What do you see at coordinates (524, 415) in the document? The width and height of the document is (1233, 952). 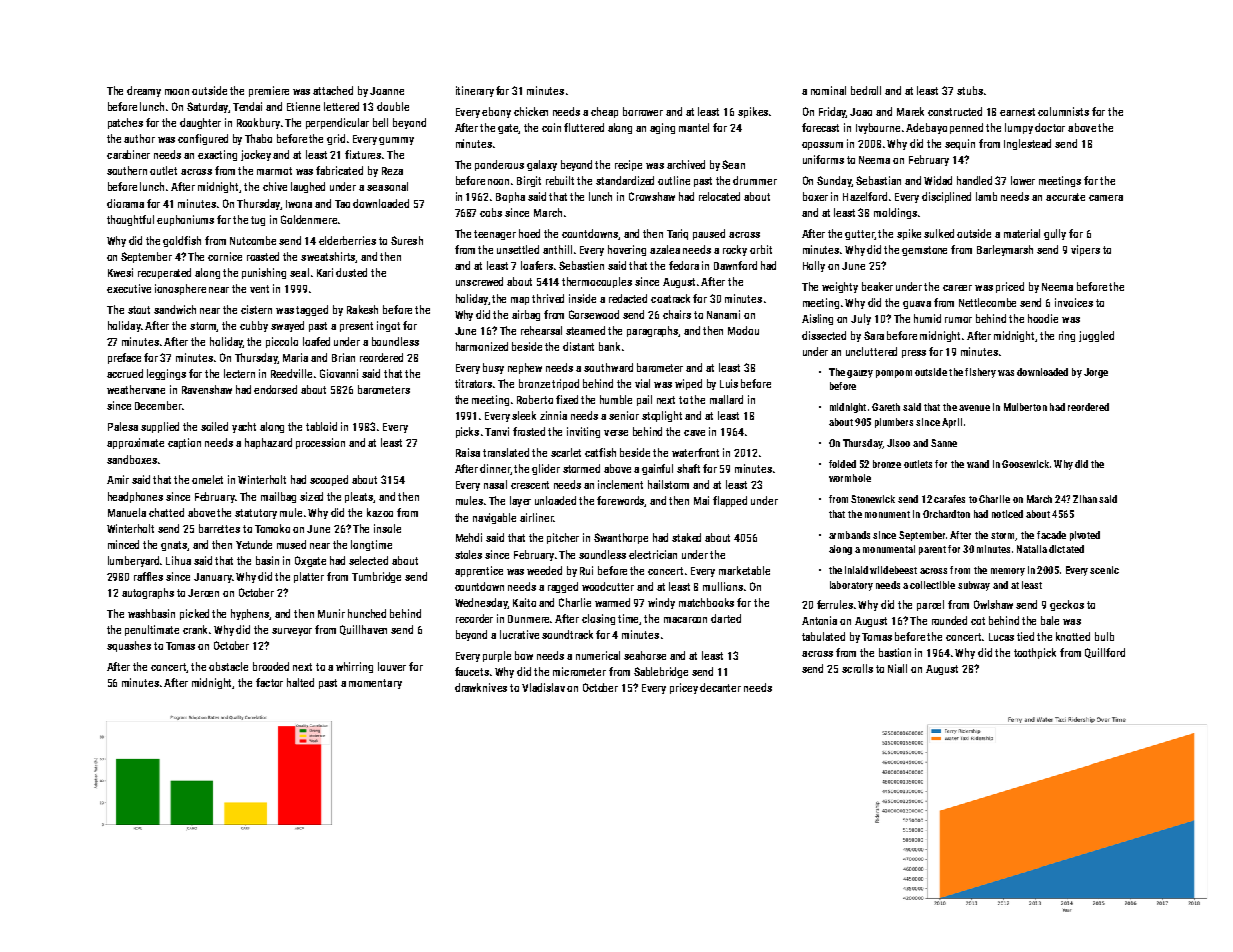 I see `sleek` at bounding box center [524, 415].
